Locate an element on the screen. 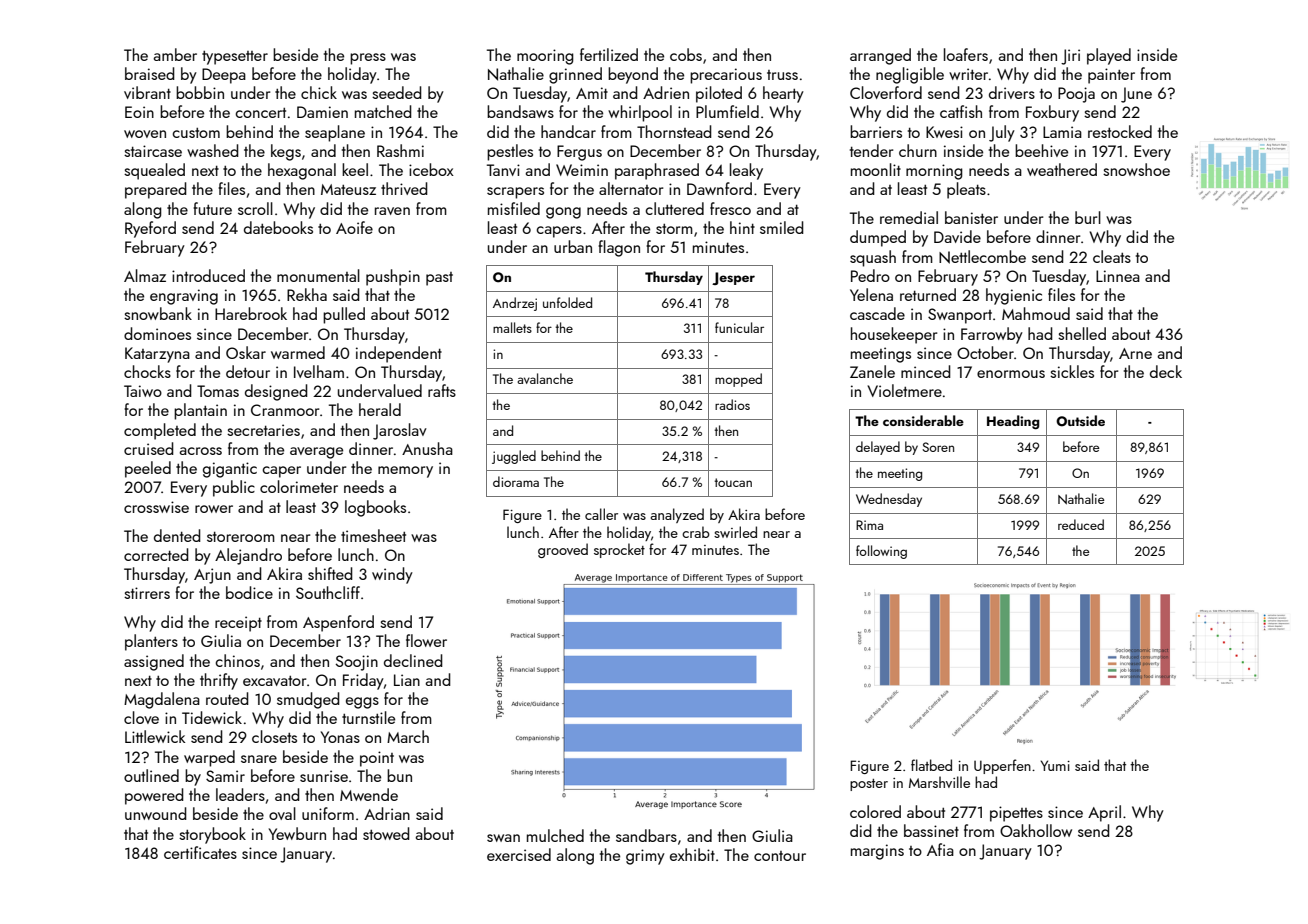 The height and width of the screenshot is (924, 1308). Plumfield is located at coordinates (727, 111).
